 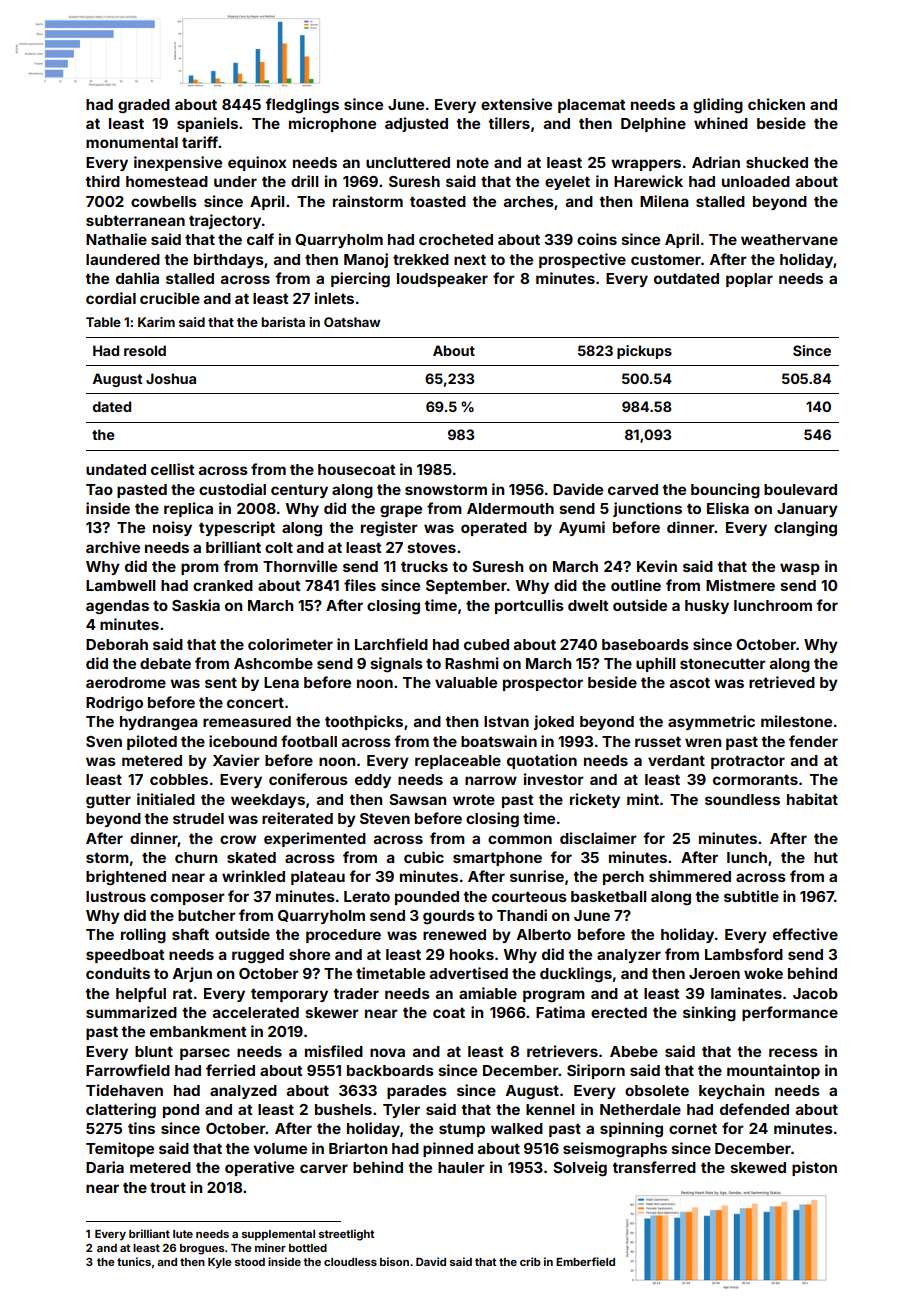 What do you see at coordinates (144, 106) in the page?
I see `graded` at bounding box center [144, 106].
